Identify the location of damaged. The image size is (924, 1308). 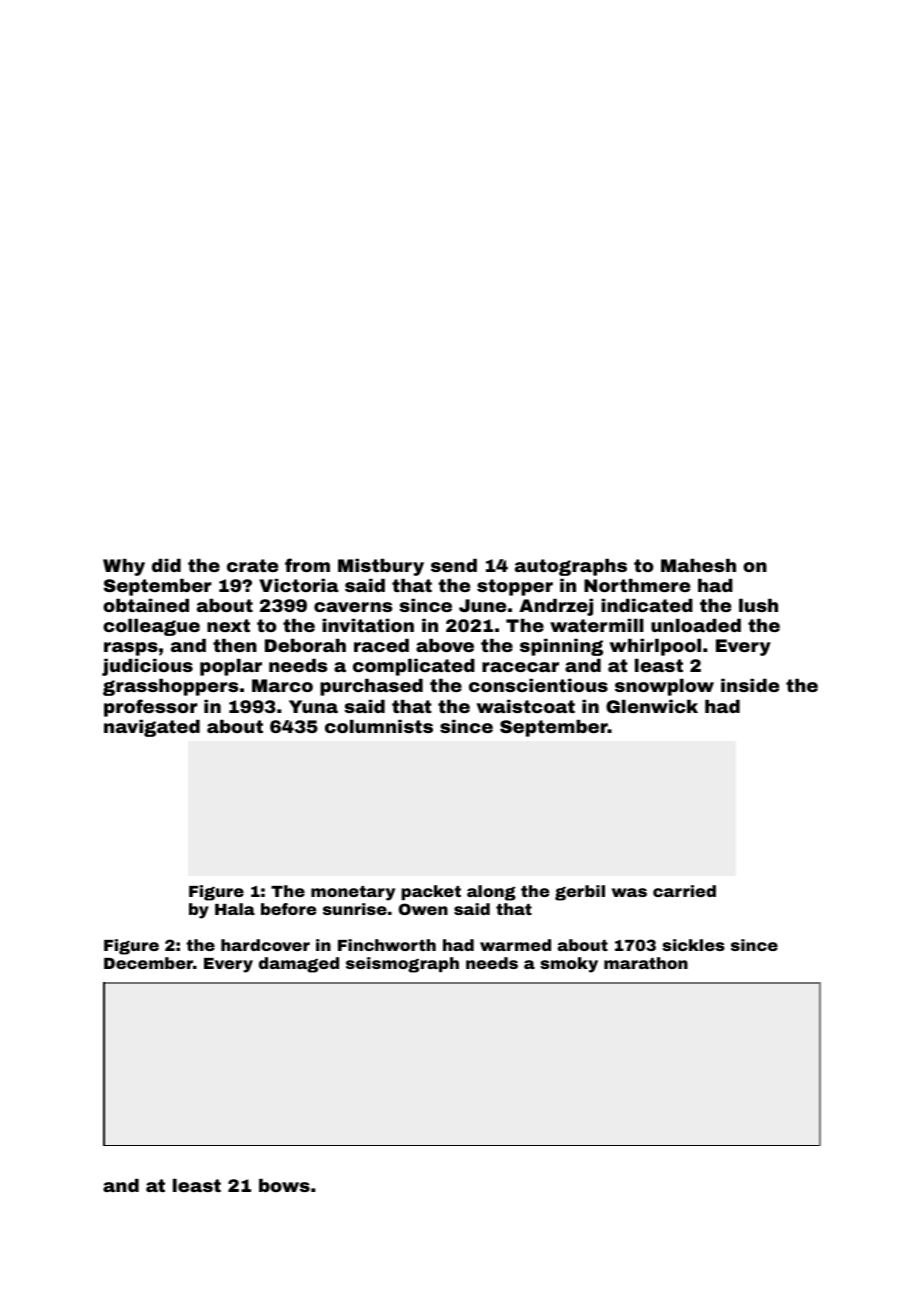
(299, 965).
